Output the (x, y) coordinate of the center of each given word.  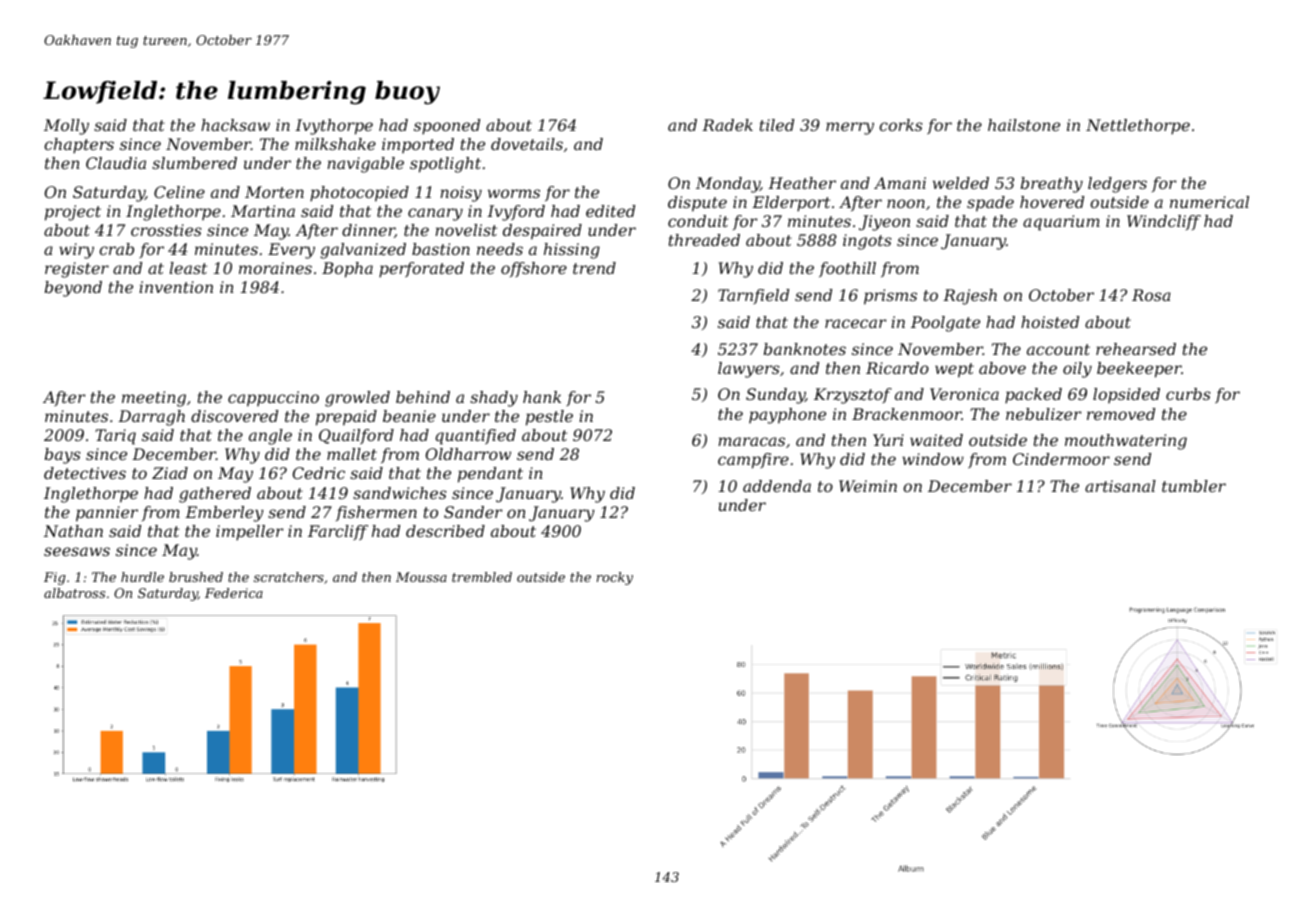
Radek (727, 125)
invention (176, 287)
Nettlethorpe (1138, 127)
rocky (615, 578)
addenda (777, 486)
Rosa (1151, 295)
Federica (234, 593)
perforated (421, 270)
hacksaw (235, 125)
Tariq (115, 437)
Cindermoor (1061, 459)
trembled (482, 577)
